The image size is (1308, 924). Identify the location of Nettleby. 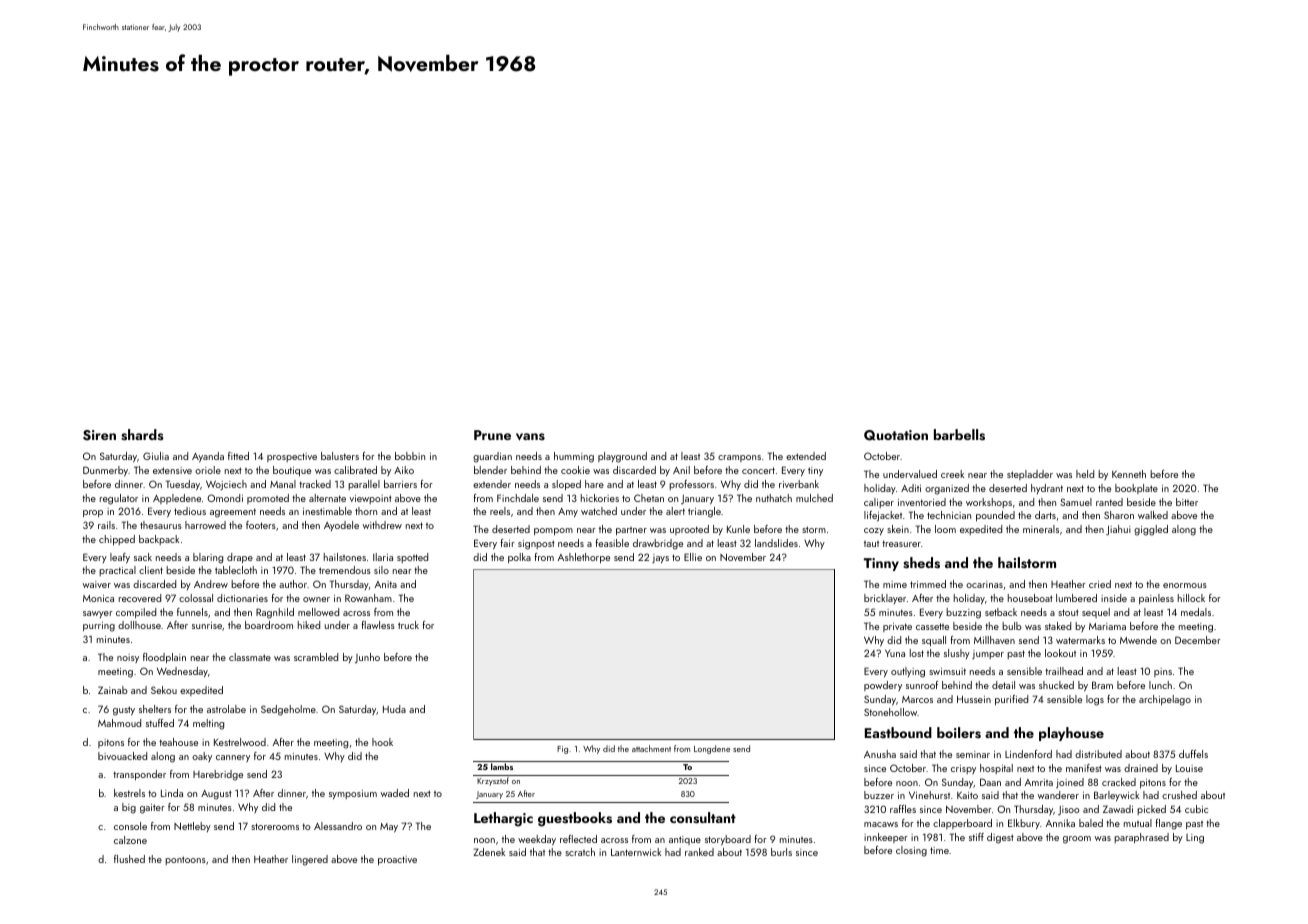
(192, 827).
